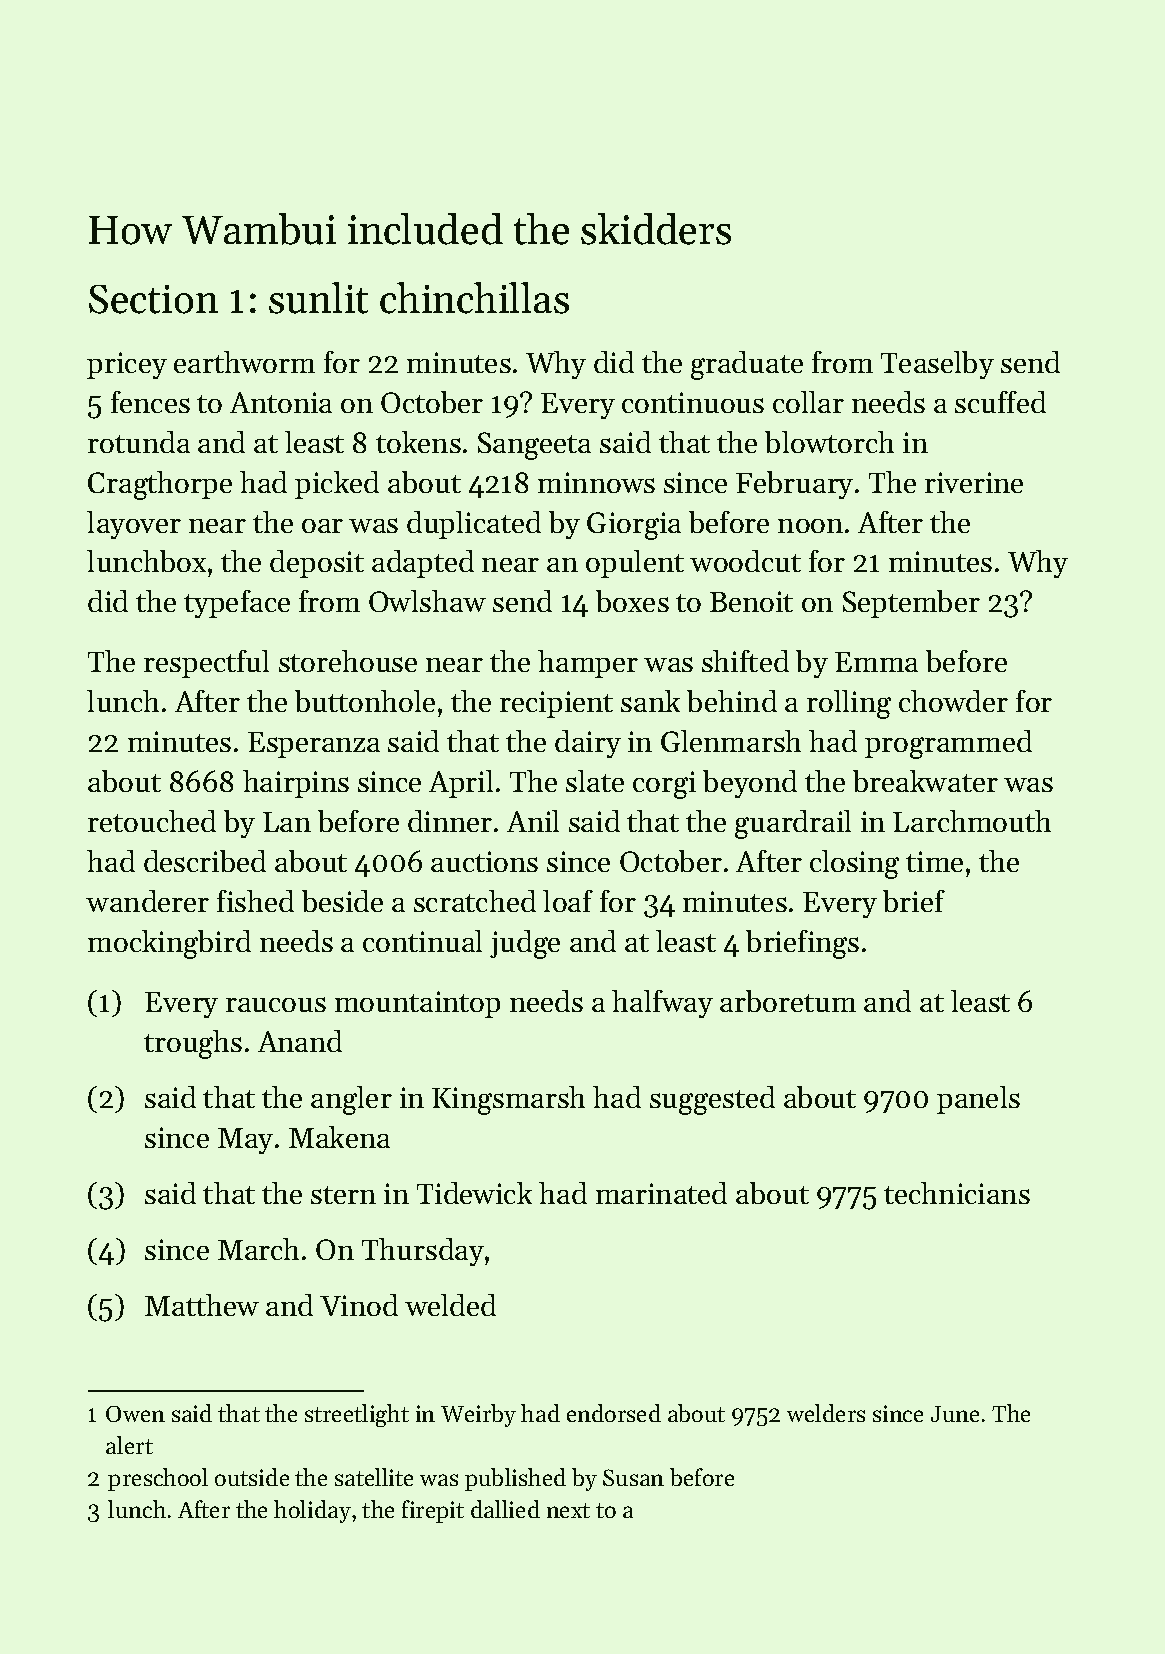  I want to click on layover, so click(134, 525).
